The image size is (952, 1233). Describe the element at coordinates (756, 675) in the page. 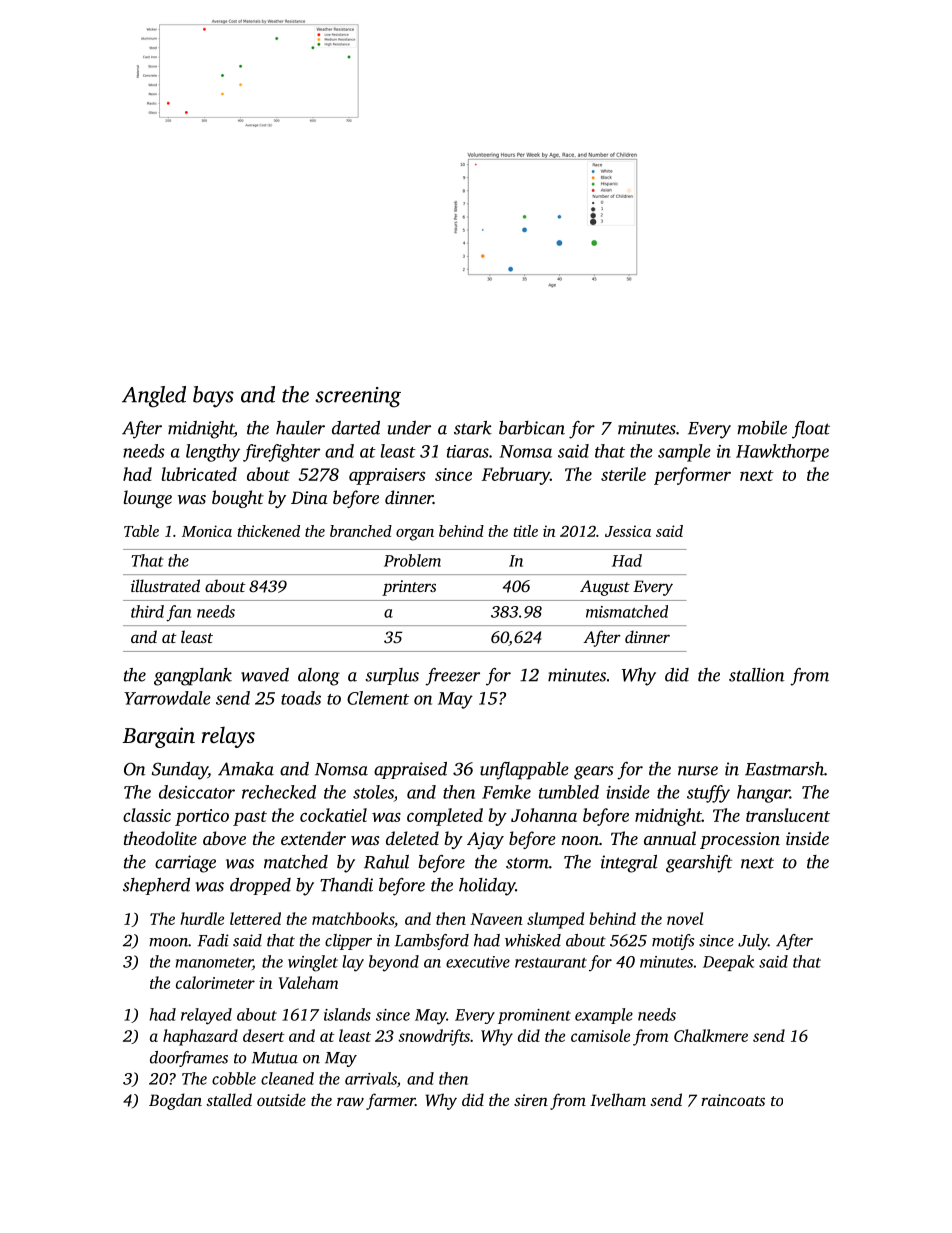

I see `stallion` at that location.
